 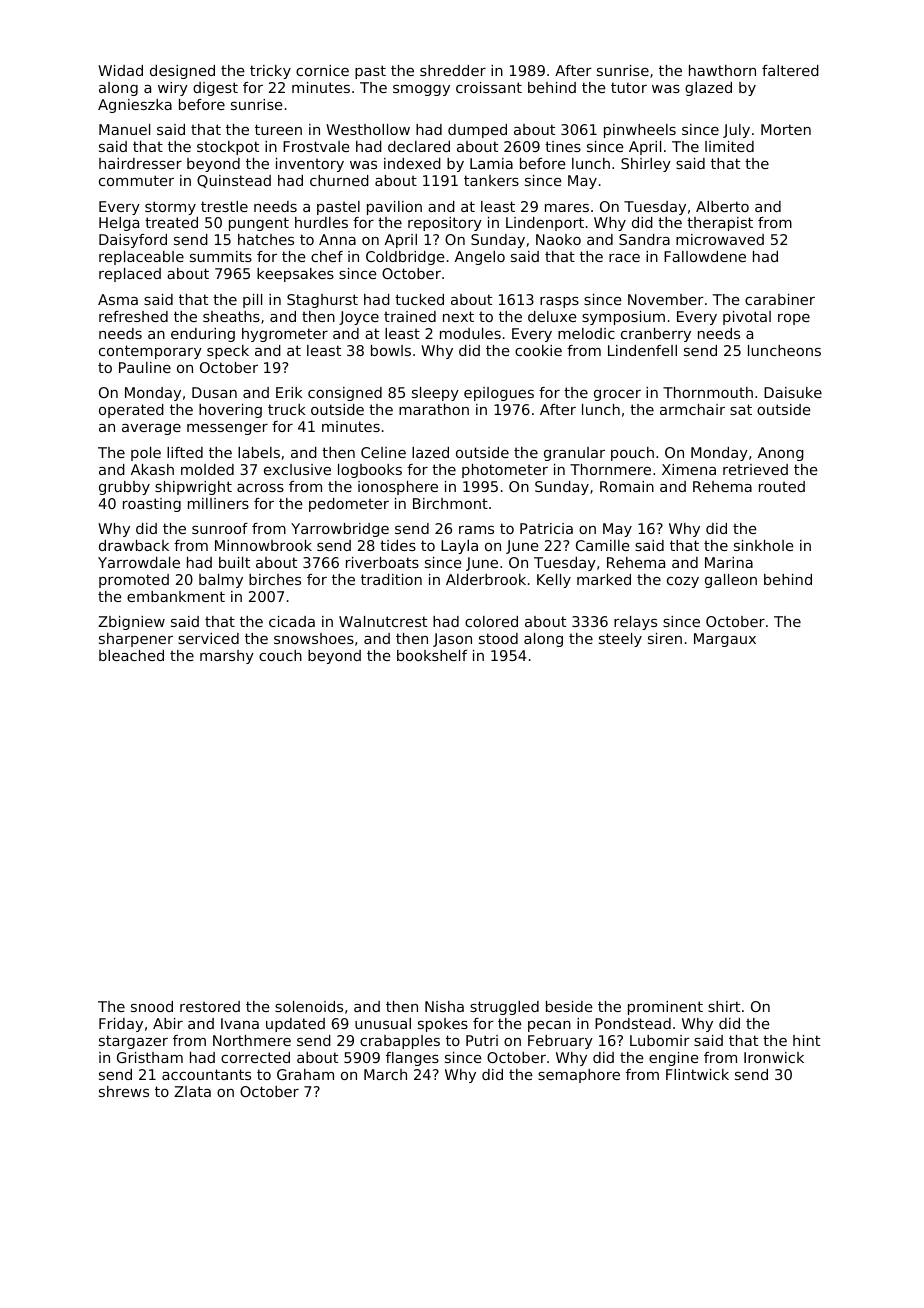 What do you see at coordinates (491, 621) in the document?
I see `colored` at bounding box center [491, 621].
